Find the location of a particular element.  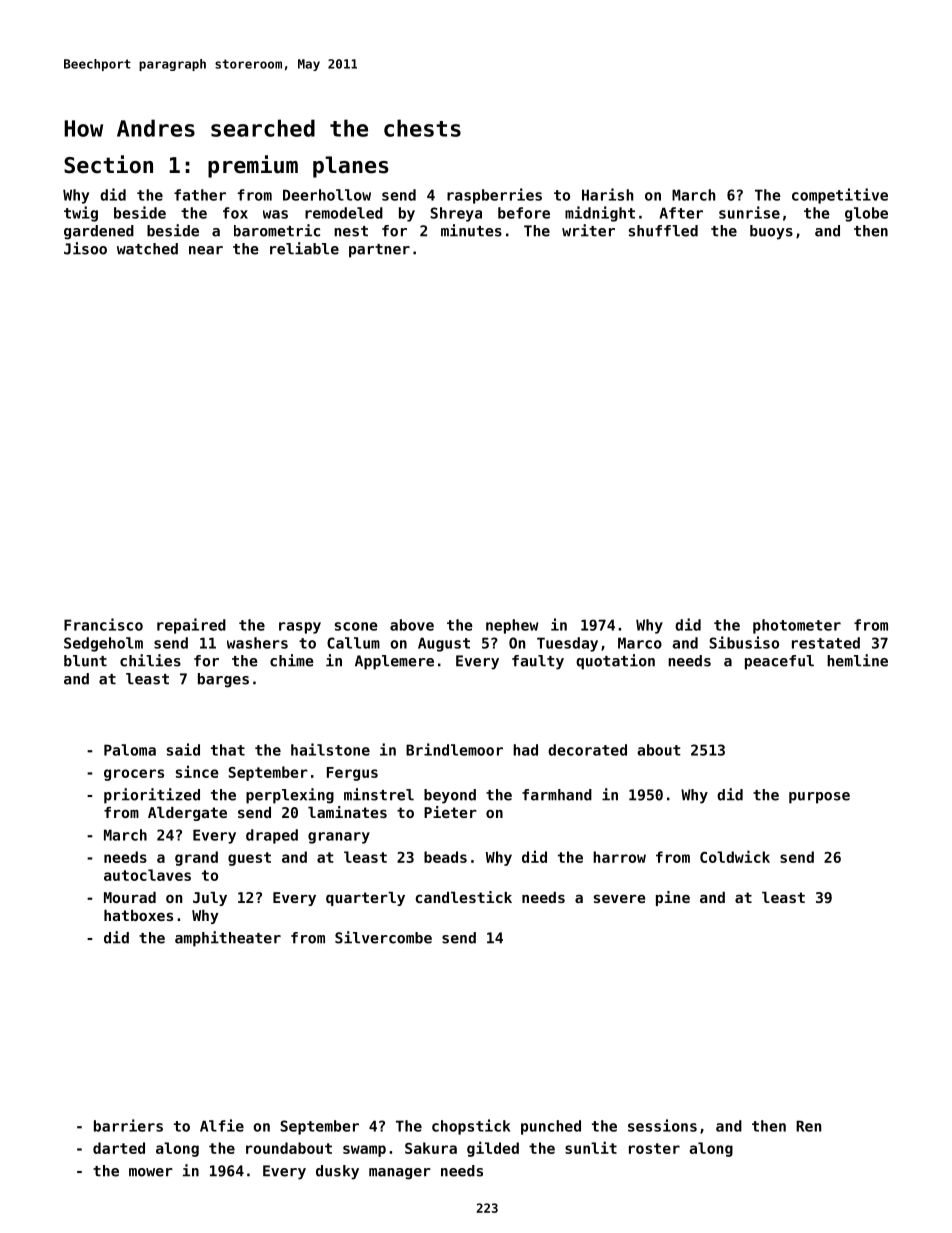

blunt is located at coordinates (85, 661).
